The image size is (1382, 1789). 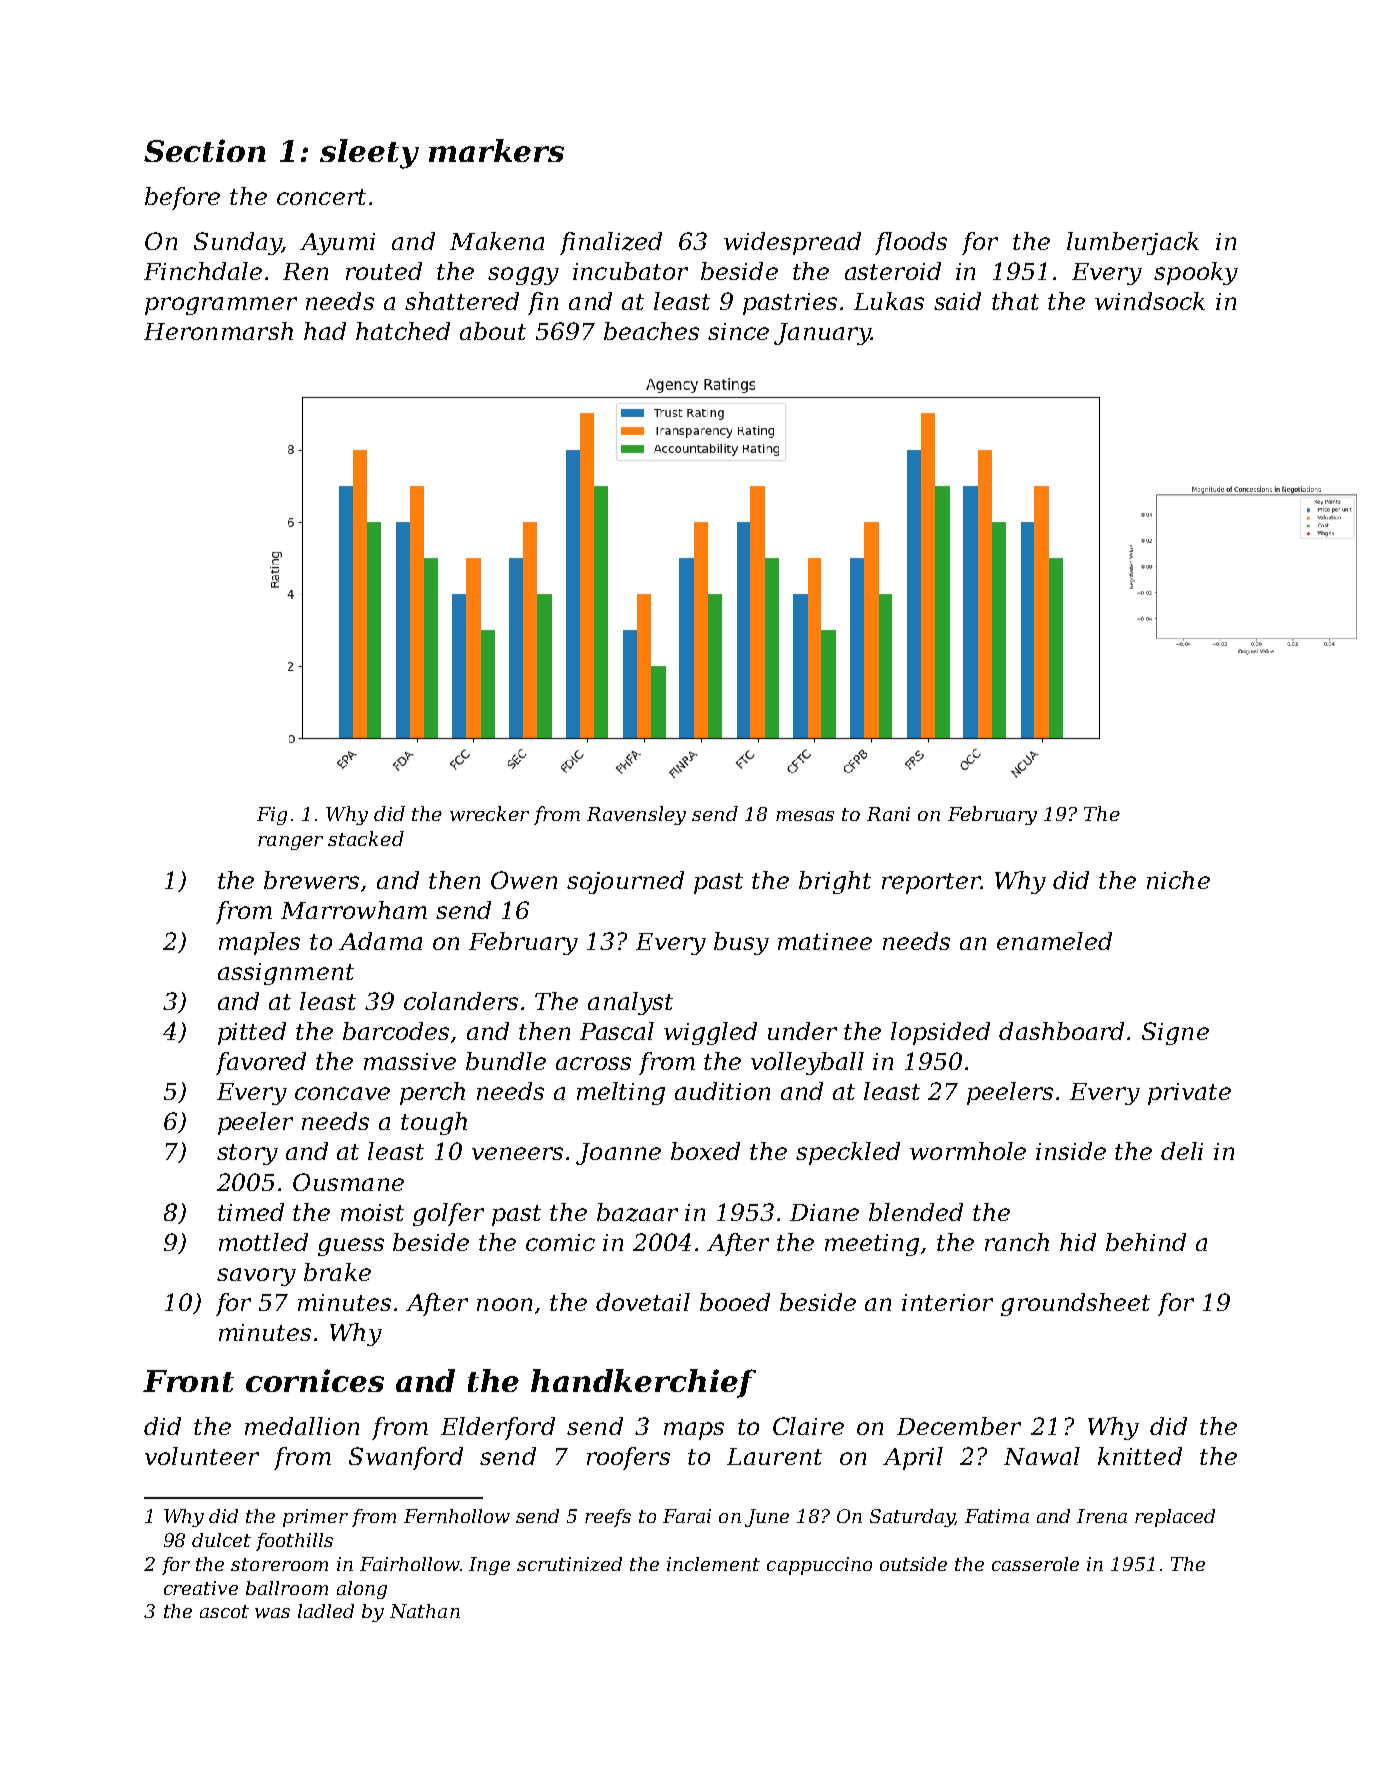 I want to click on ballroom, so click(x=287, y=1588).
